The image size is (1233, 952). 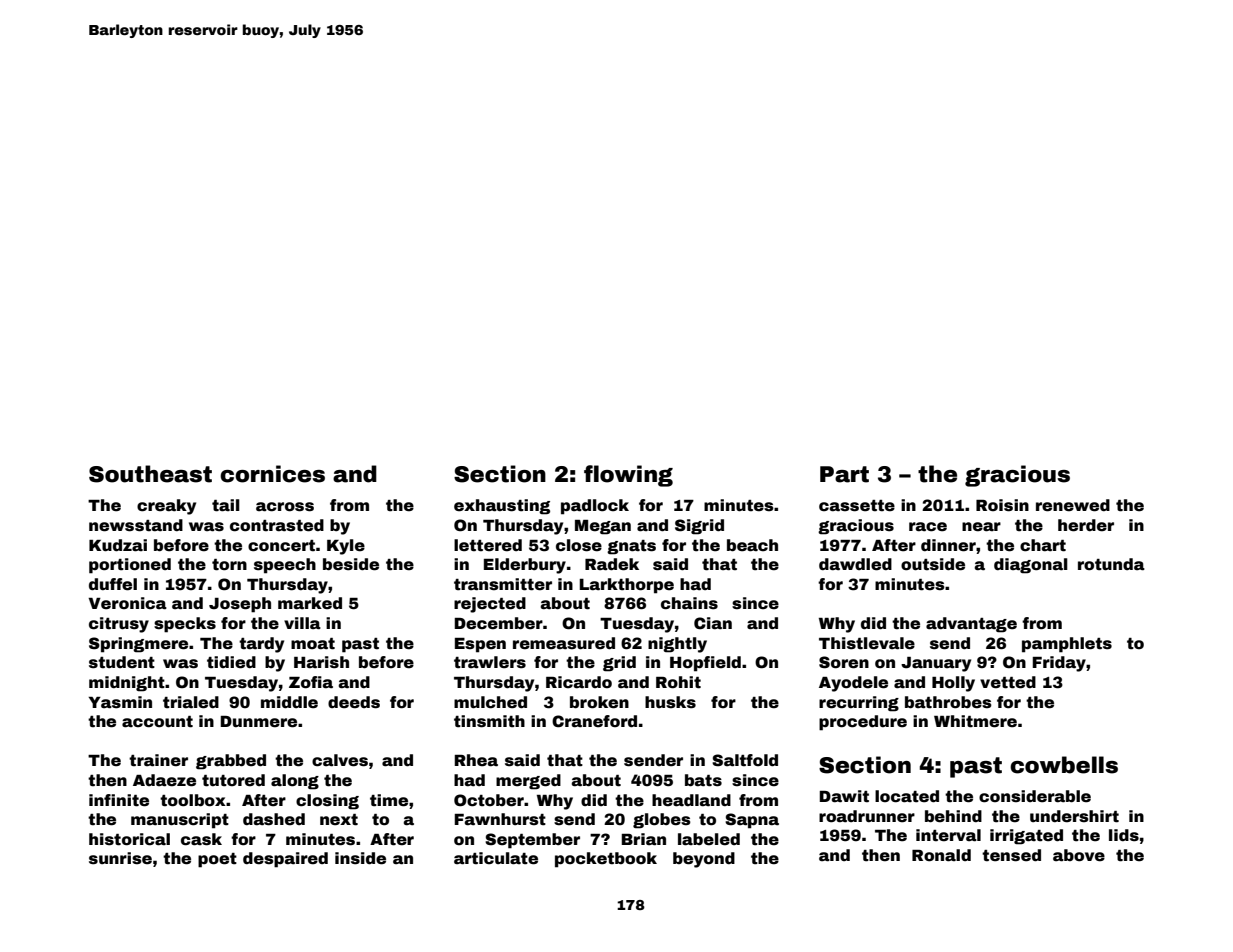 What do you see at coordinates (339, 820) in the page?
I see `next` at bounding box center [339, 820].
